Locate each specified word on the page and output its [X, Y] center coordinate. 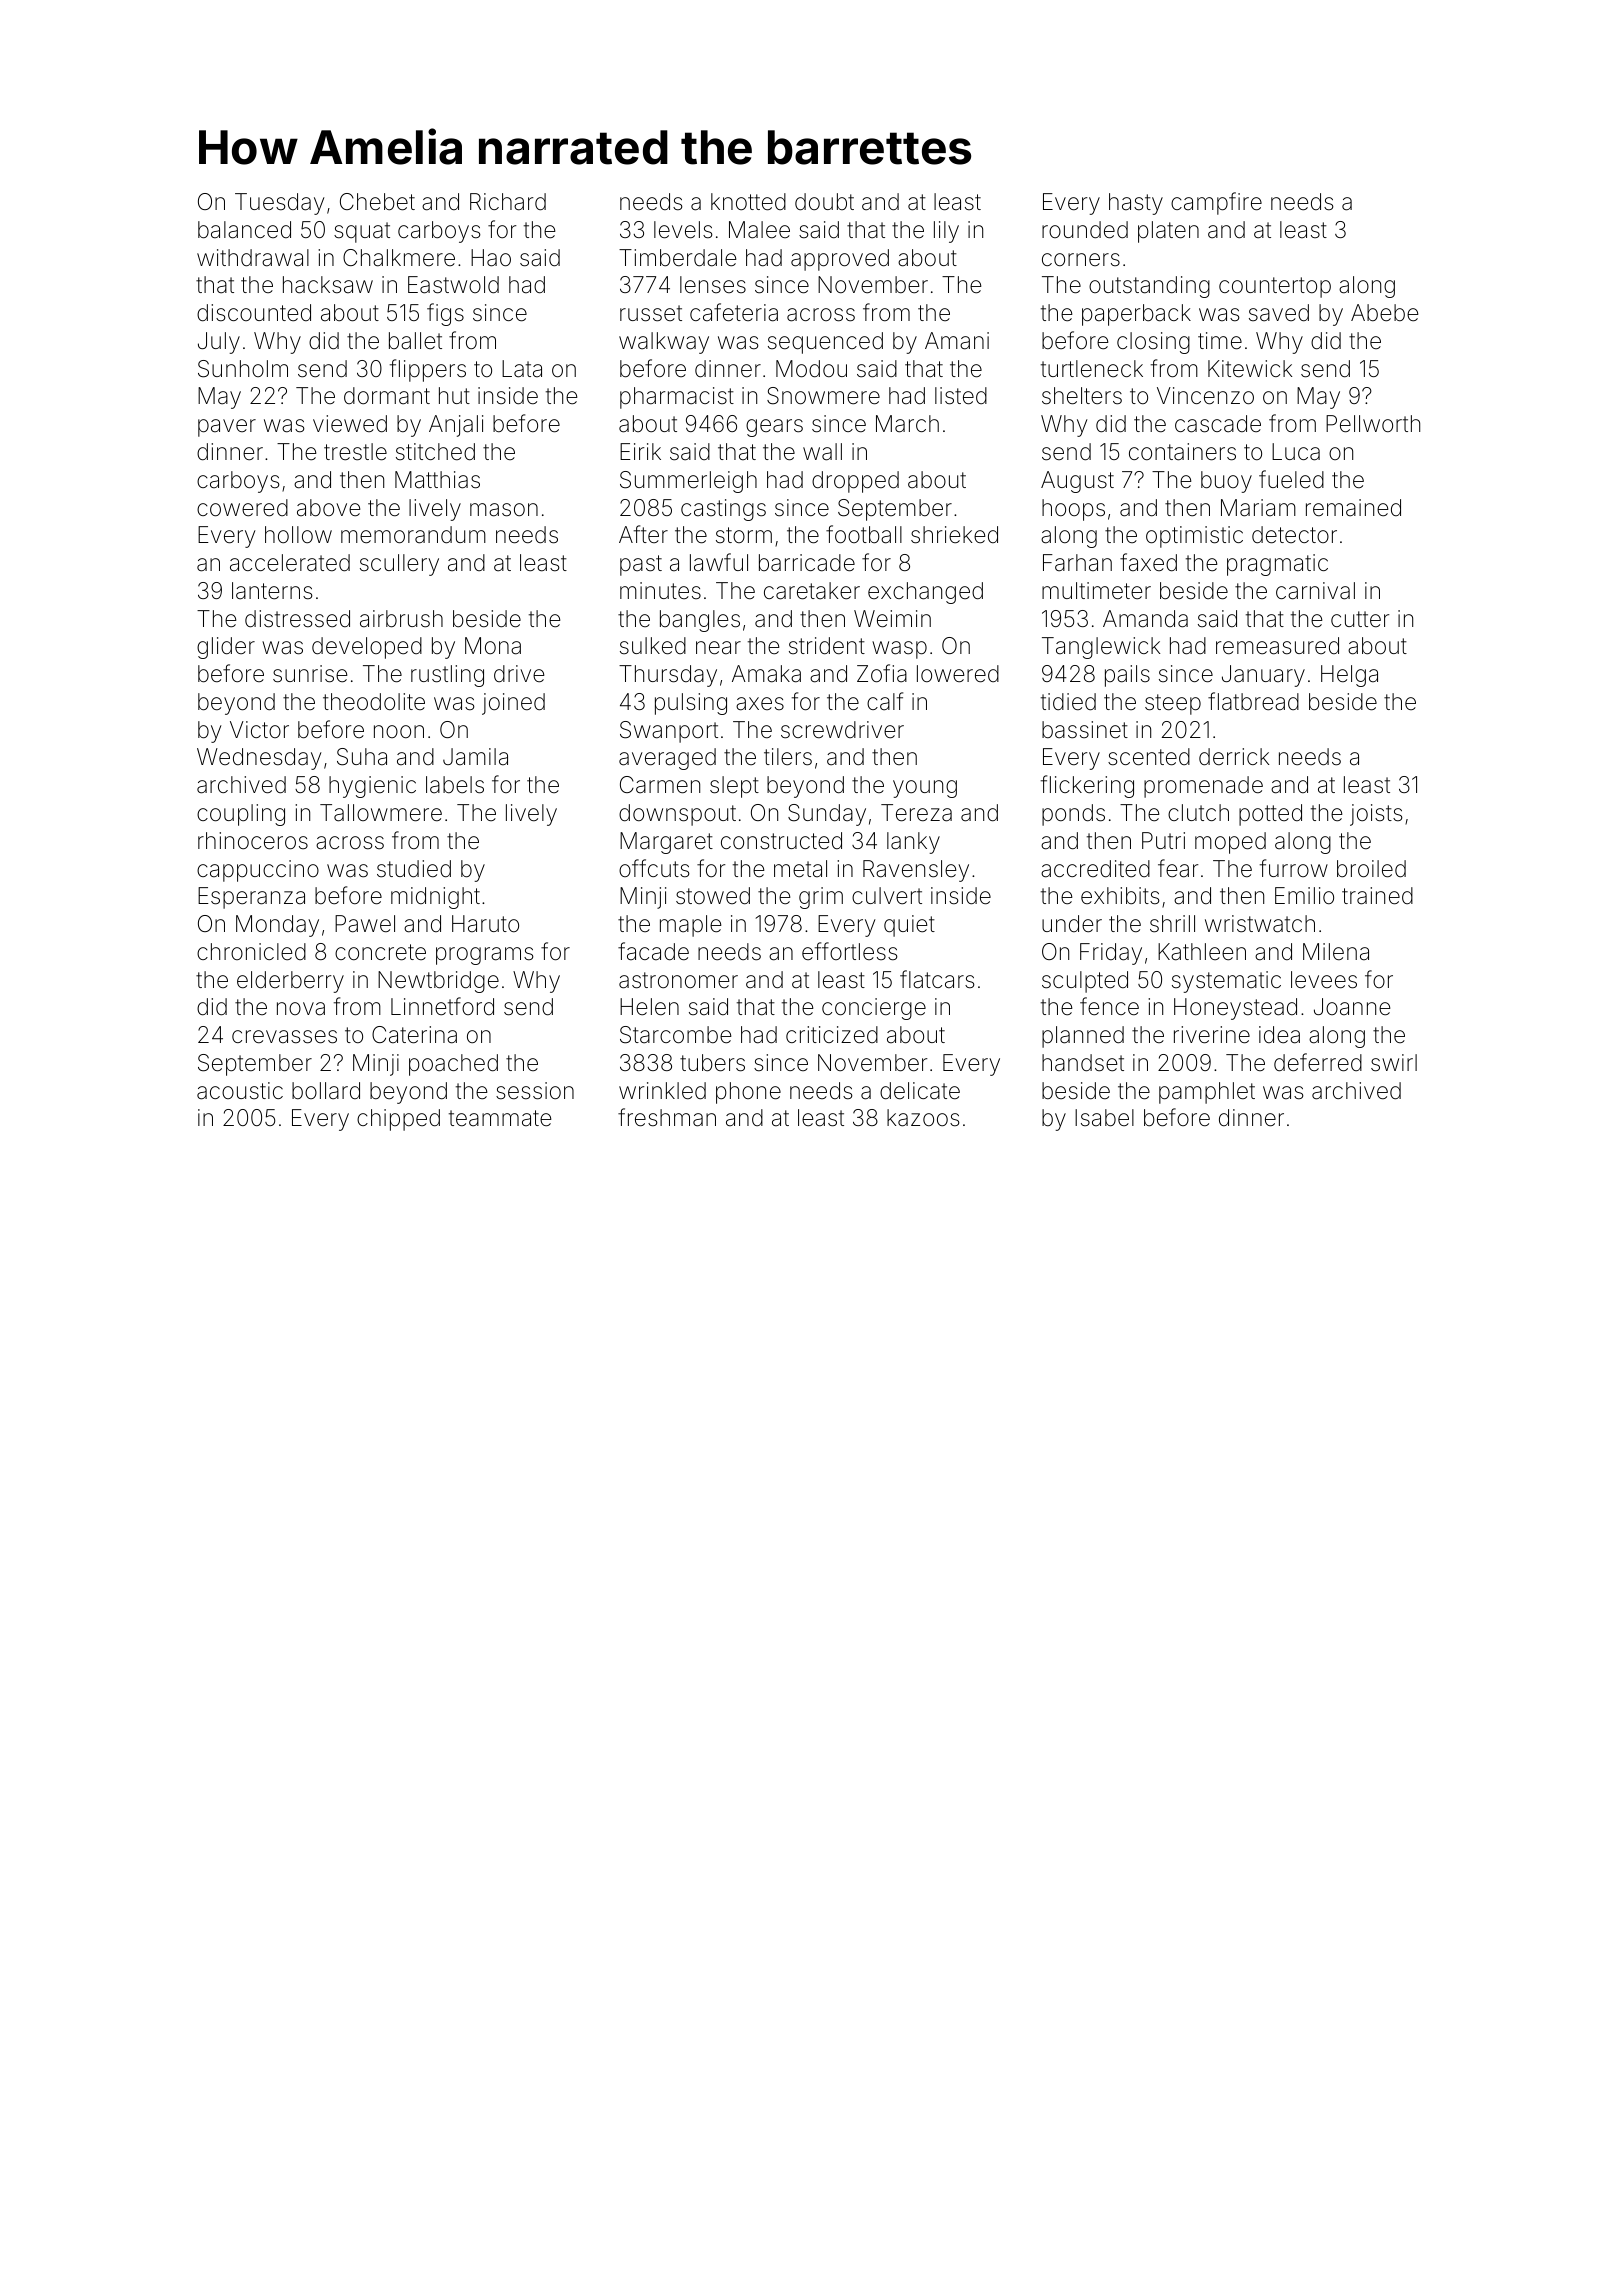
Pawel [365, 924]
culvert [887, 896]
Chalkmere [399, 258]
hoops [1073, 510]
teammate [500, 1118]
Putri [1163, 840]
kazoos [923, 1118]
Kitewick [1250, 368]
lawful [719, 562]
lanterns [272, 591]
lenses [713, 285]
